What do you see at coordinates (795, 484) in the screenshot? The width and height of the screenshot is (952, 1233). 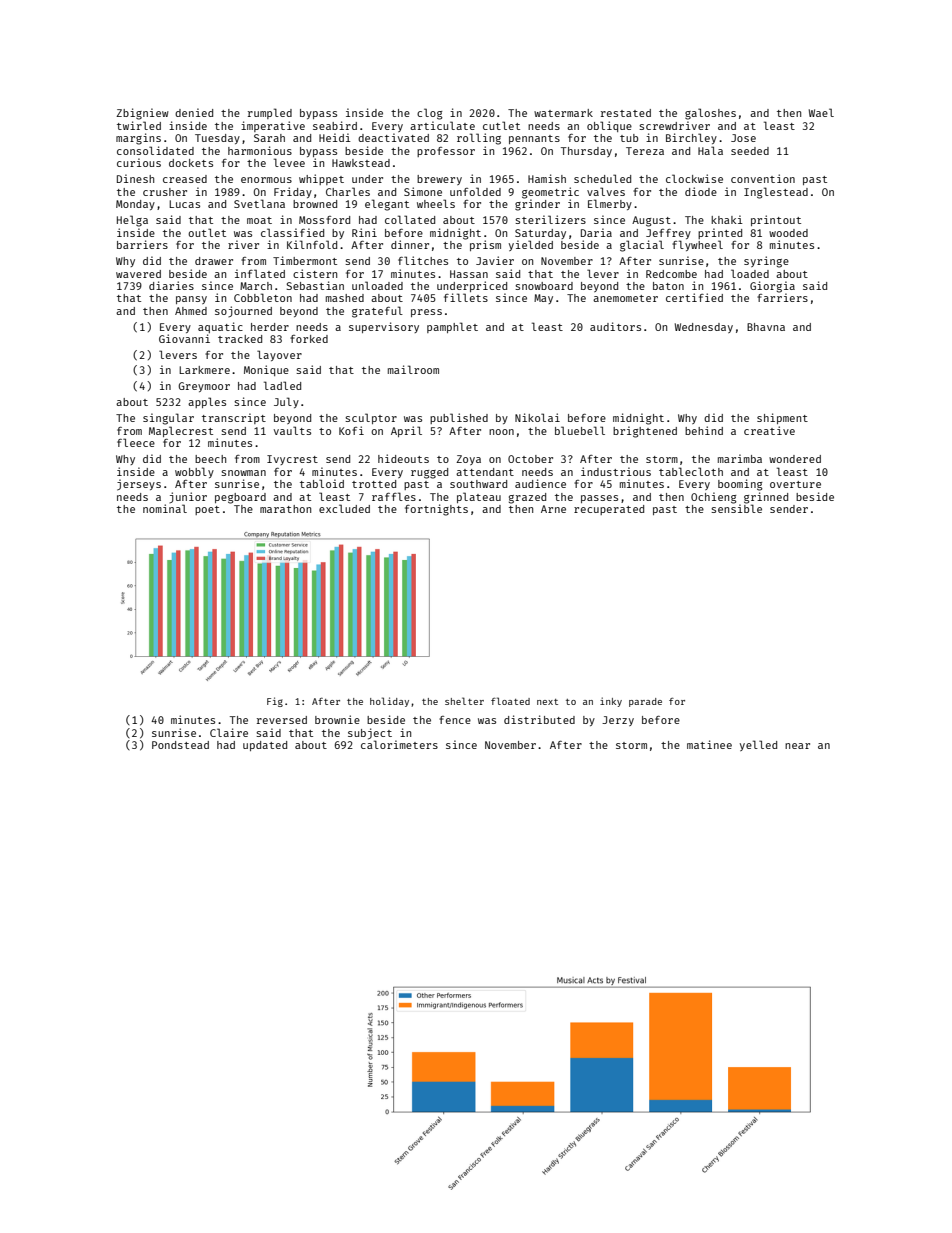 I see `overture` at bounding box center [795, 484].
